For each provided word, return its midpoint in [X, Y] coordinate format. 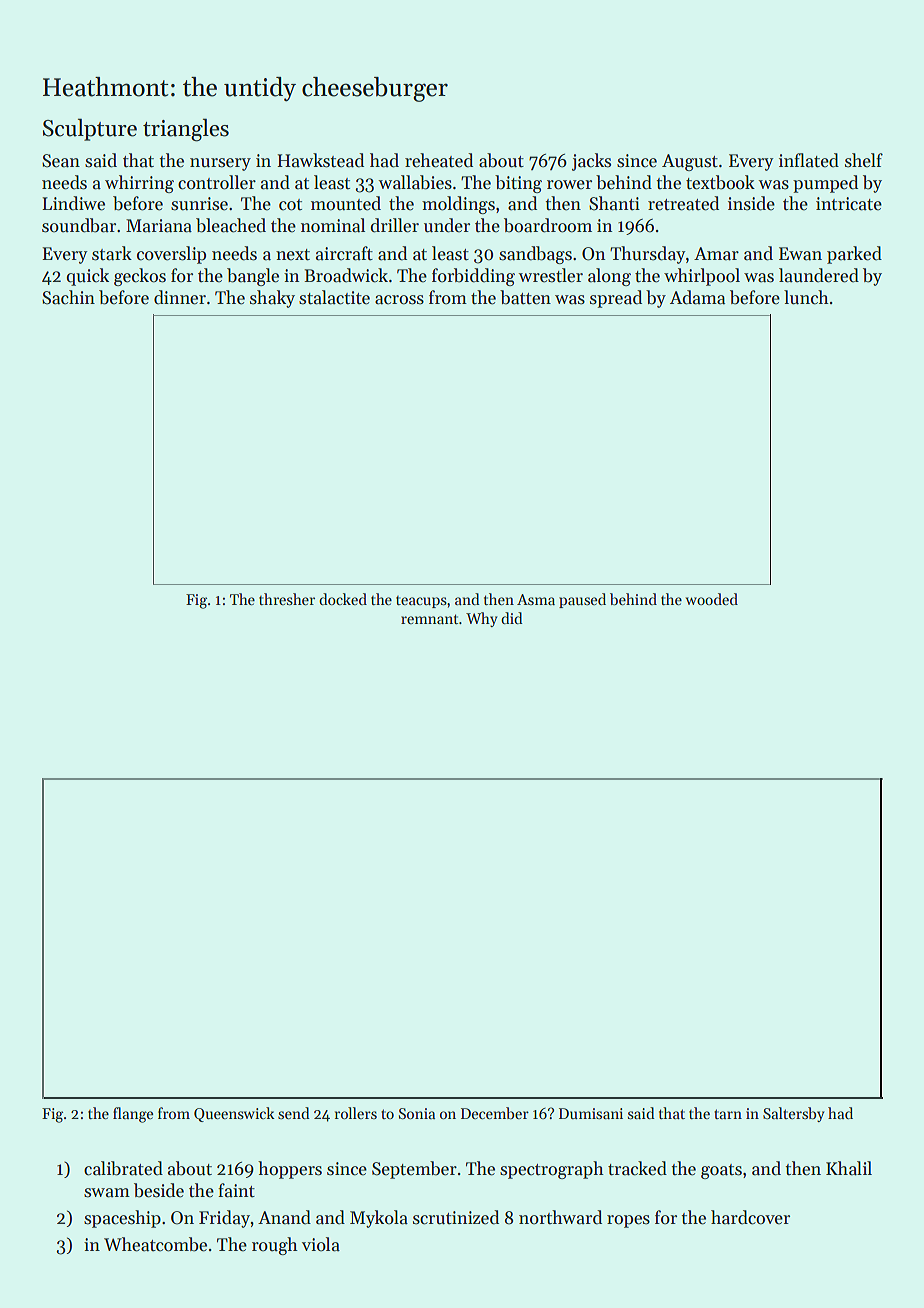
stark [112, 253]
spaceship [122, 1219]
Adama [697, 297]
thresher [287, 599]
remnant [430, 619]
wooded [711, 599]
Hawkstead [320, 160]
